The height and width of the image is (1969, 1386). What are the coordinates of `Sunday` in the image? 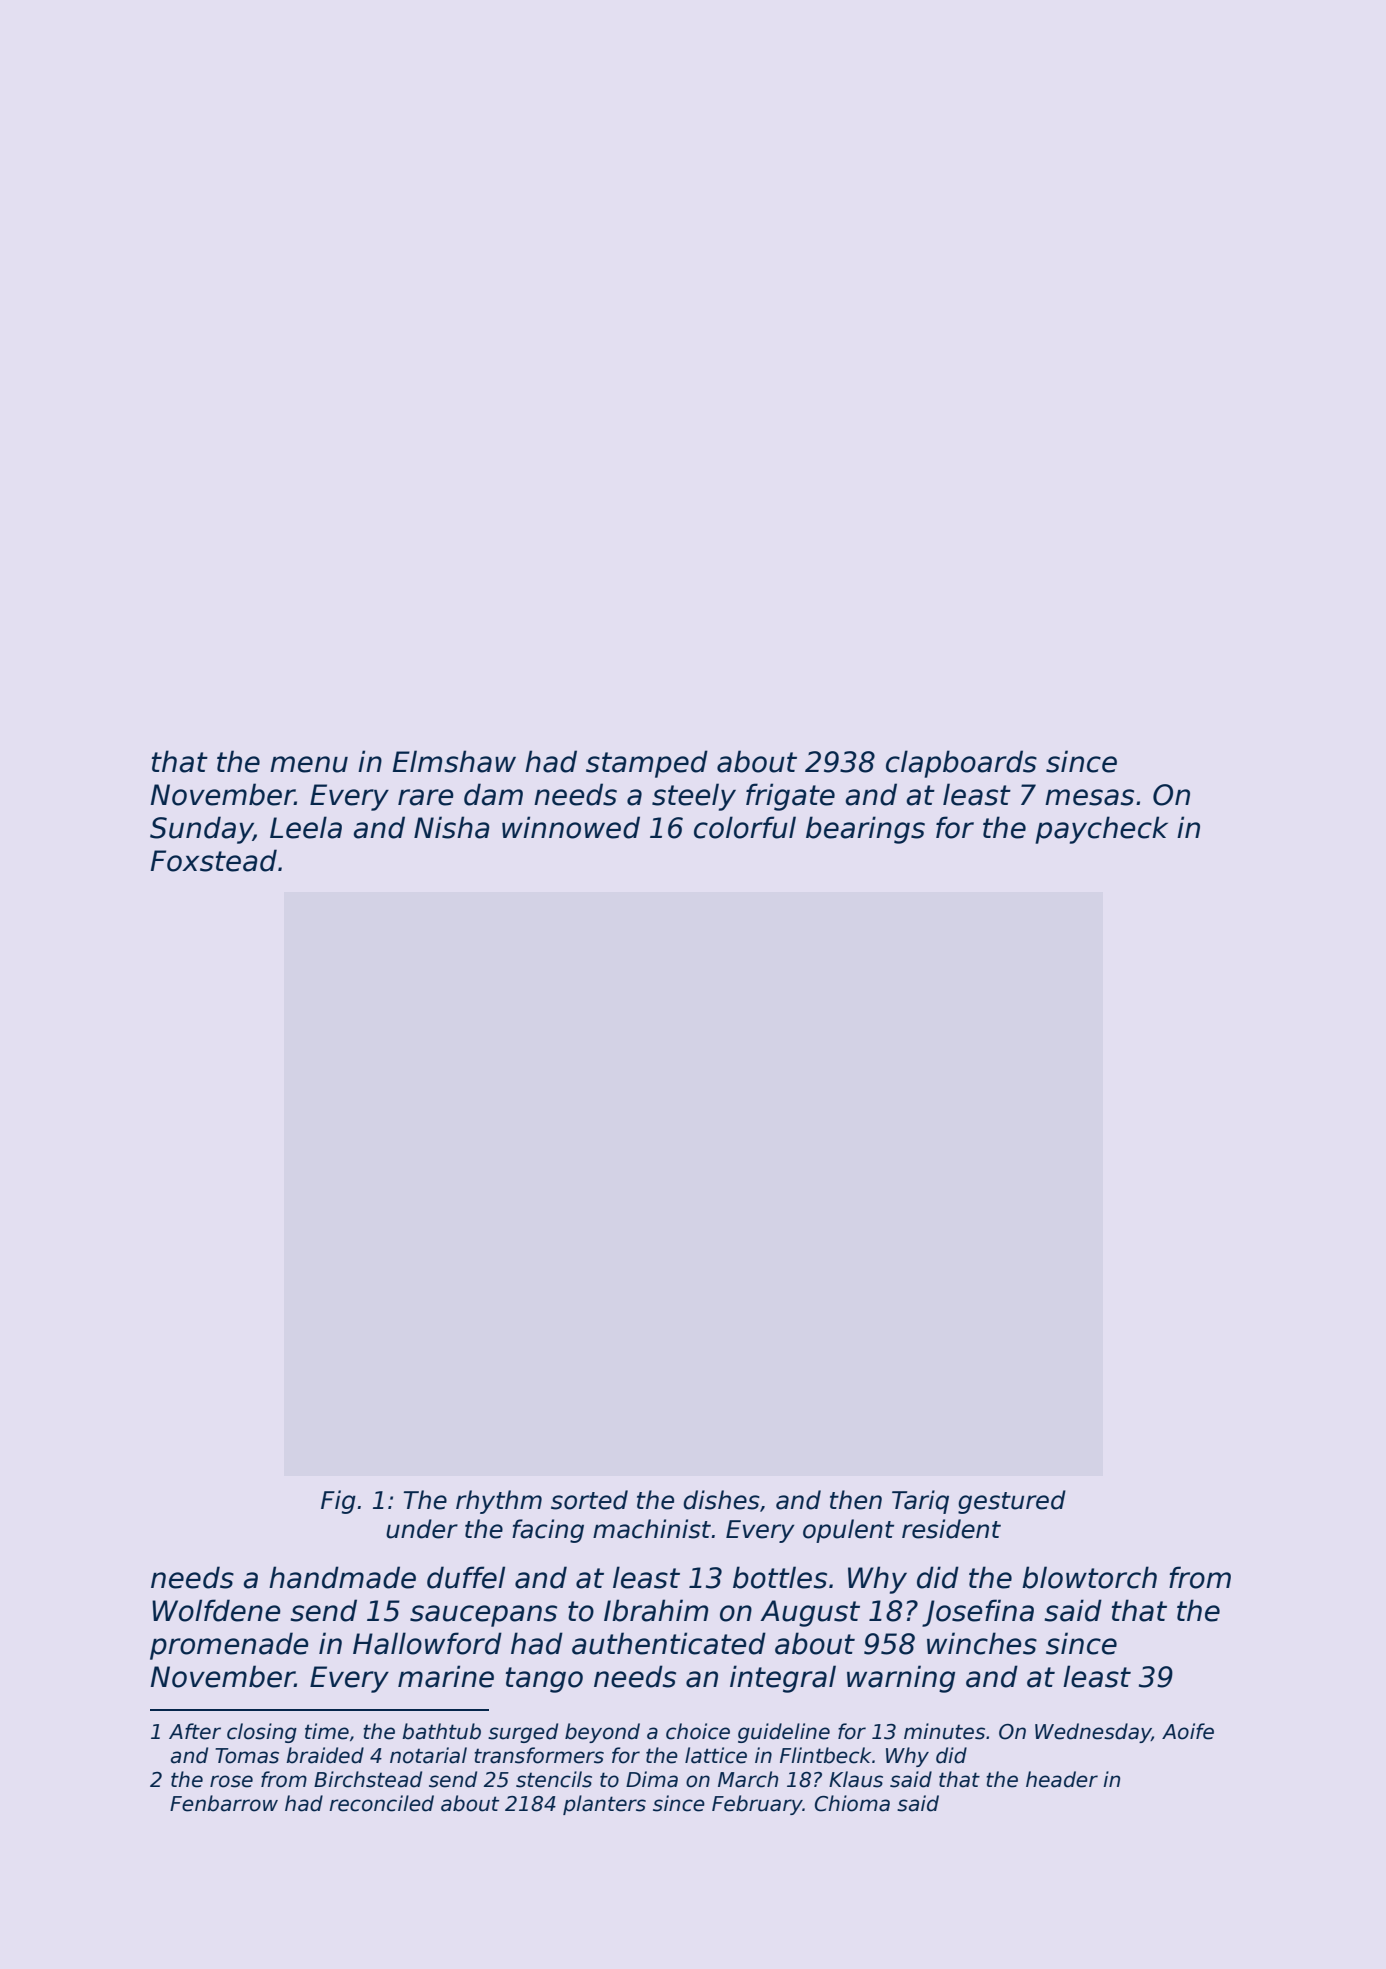 It's located at (201, 830).
